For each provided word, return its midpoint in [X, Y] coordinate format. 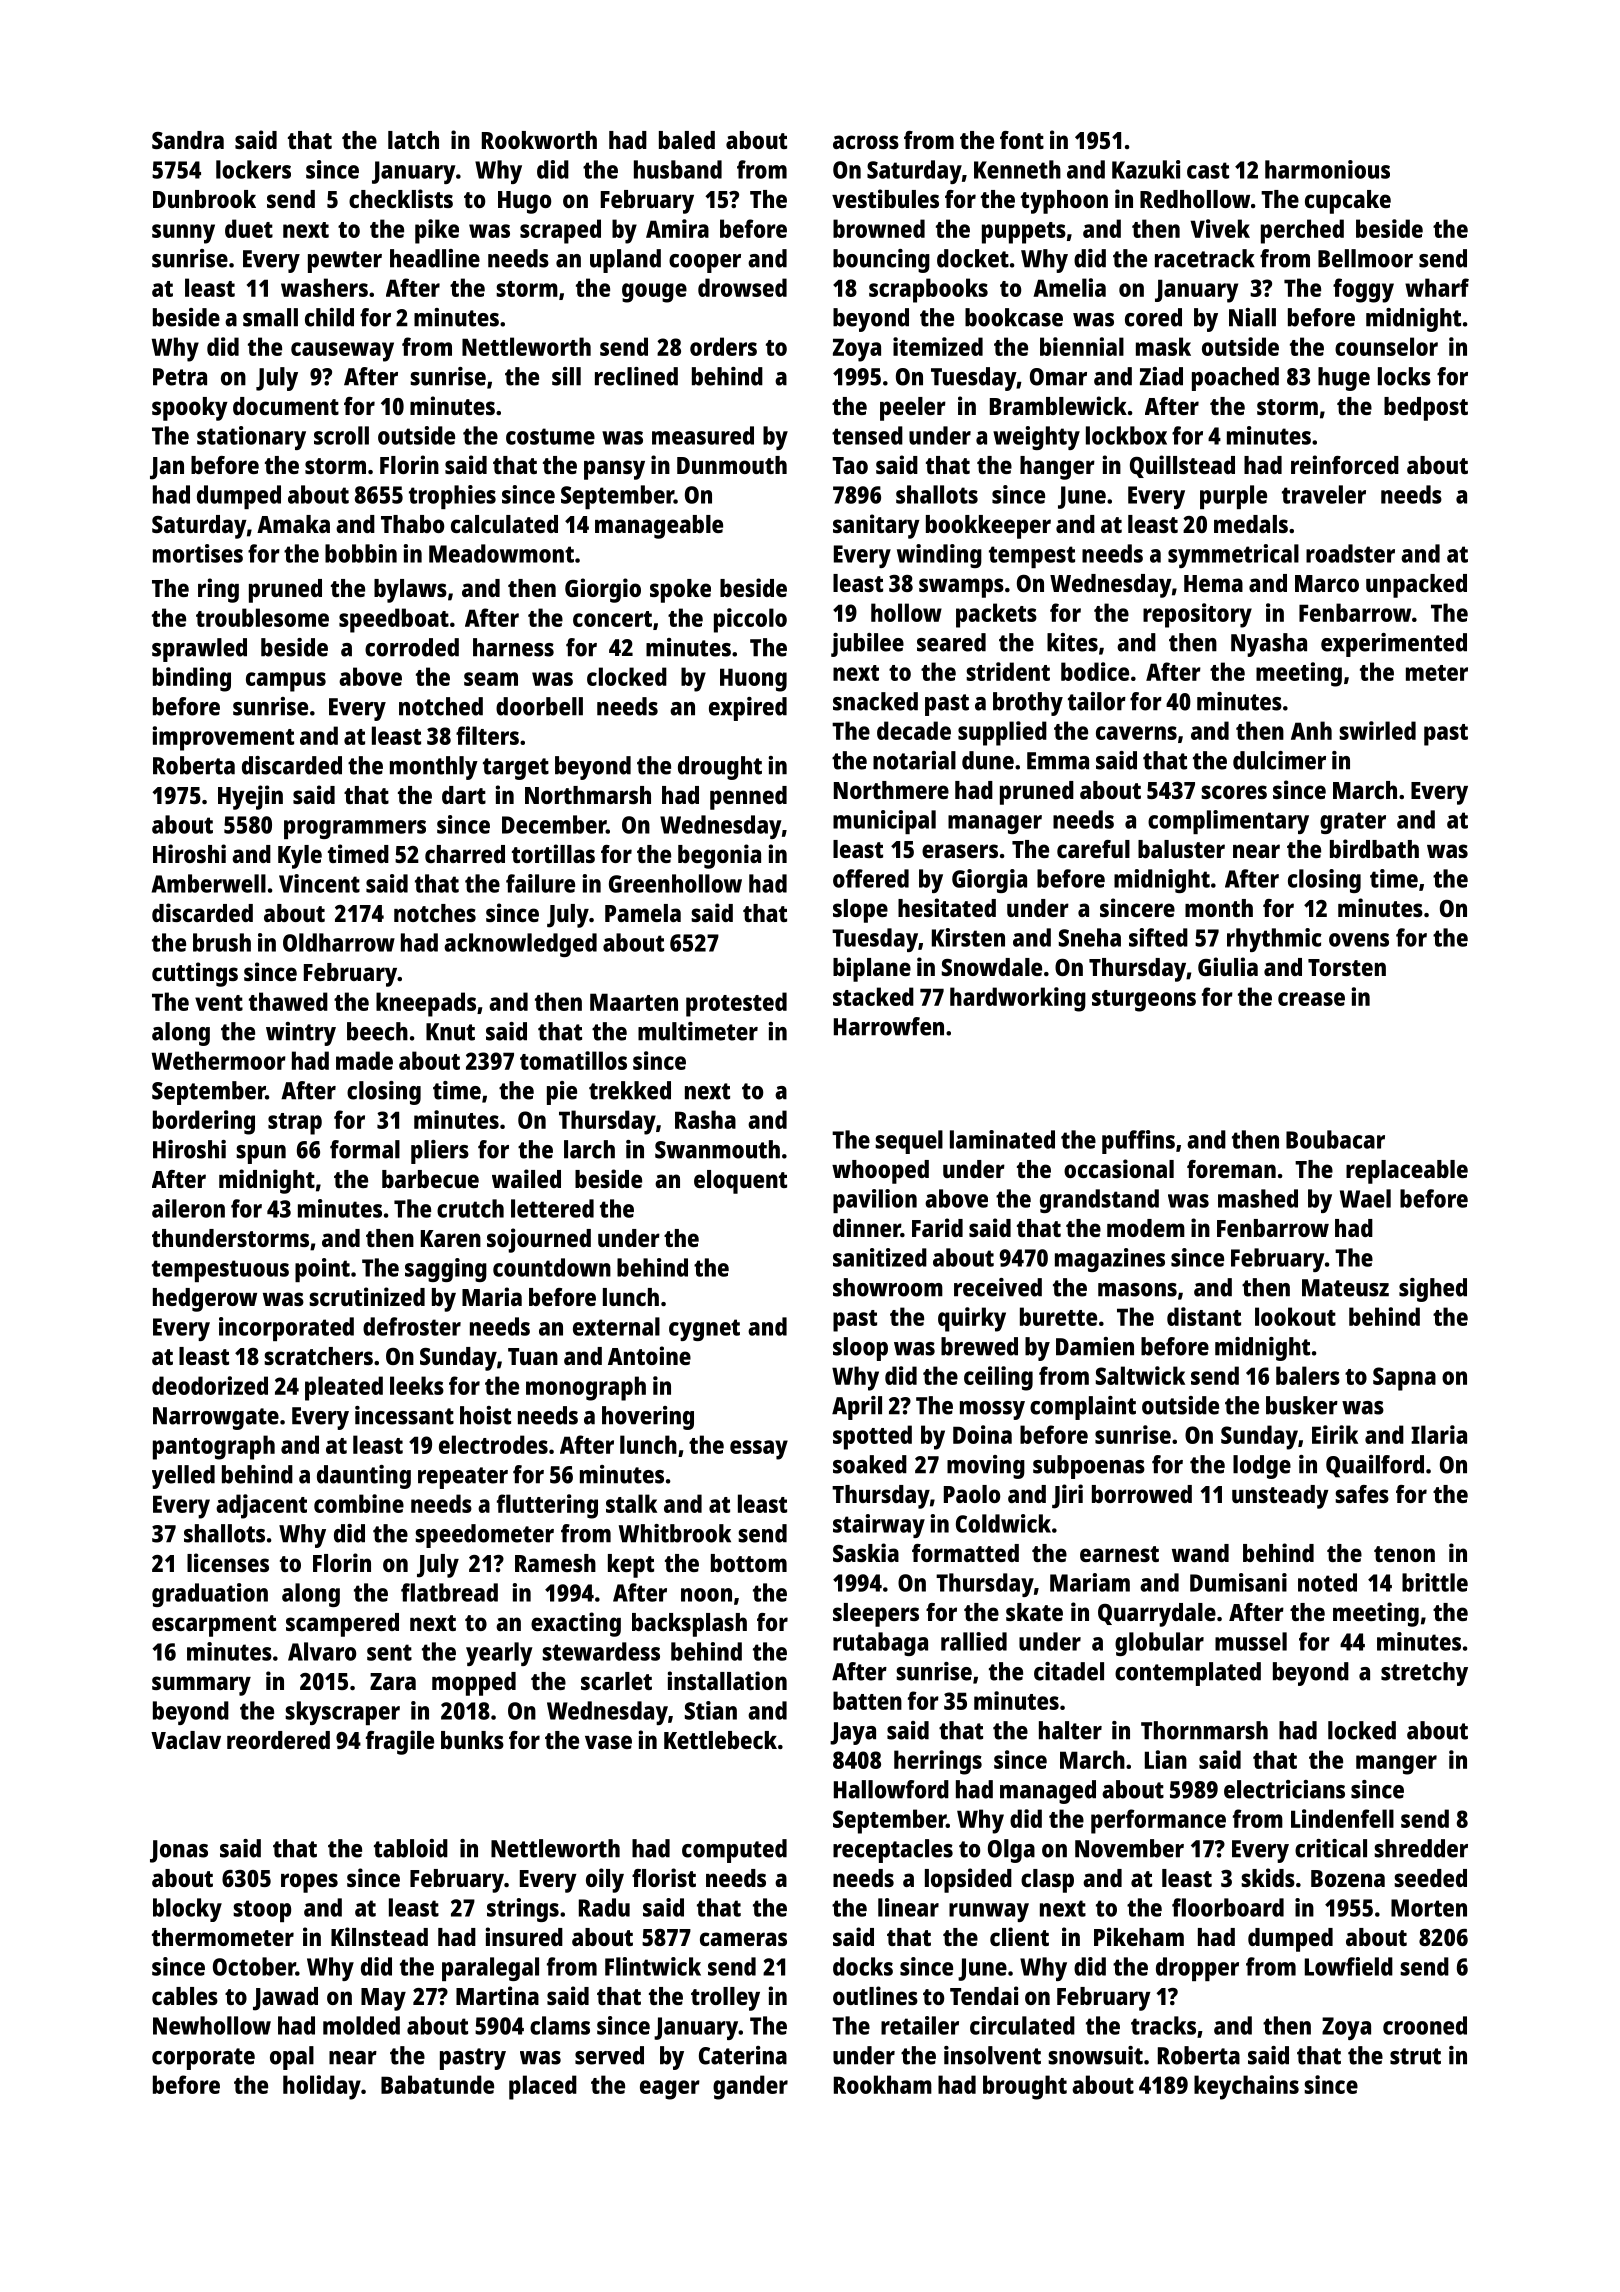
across [866, 142]
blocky [187, 1910]
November [1129, 1848]
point [322, 1270]
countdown [552, 1267]
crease [1311, 999]
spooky [190, 409]
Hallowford [891, 1789]
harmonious [1327, 169]
